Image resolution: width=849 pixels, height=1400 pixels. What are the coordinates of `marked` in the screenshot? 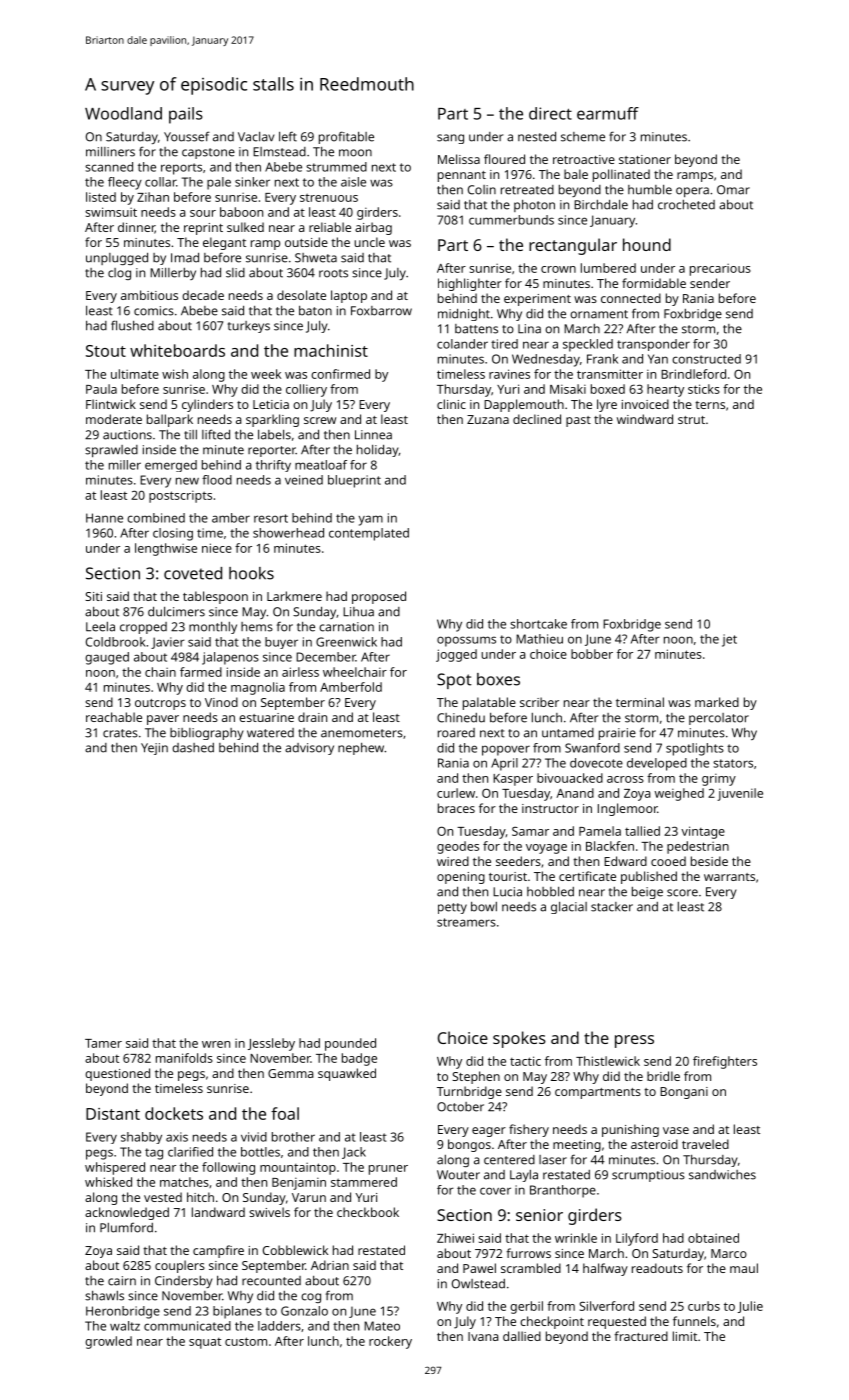 It's located at (717, 702).
